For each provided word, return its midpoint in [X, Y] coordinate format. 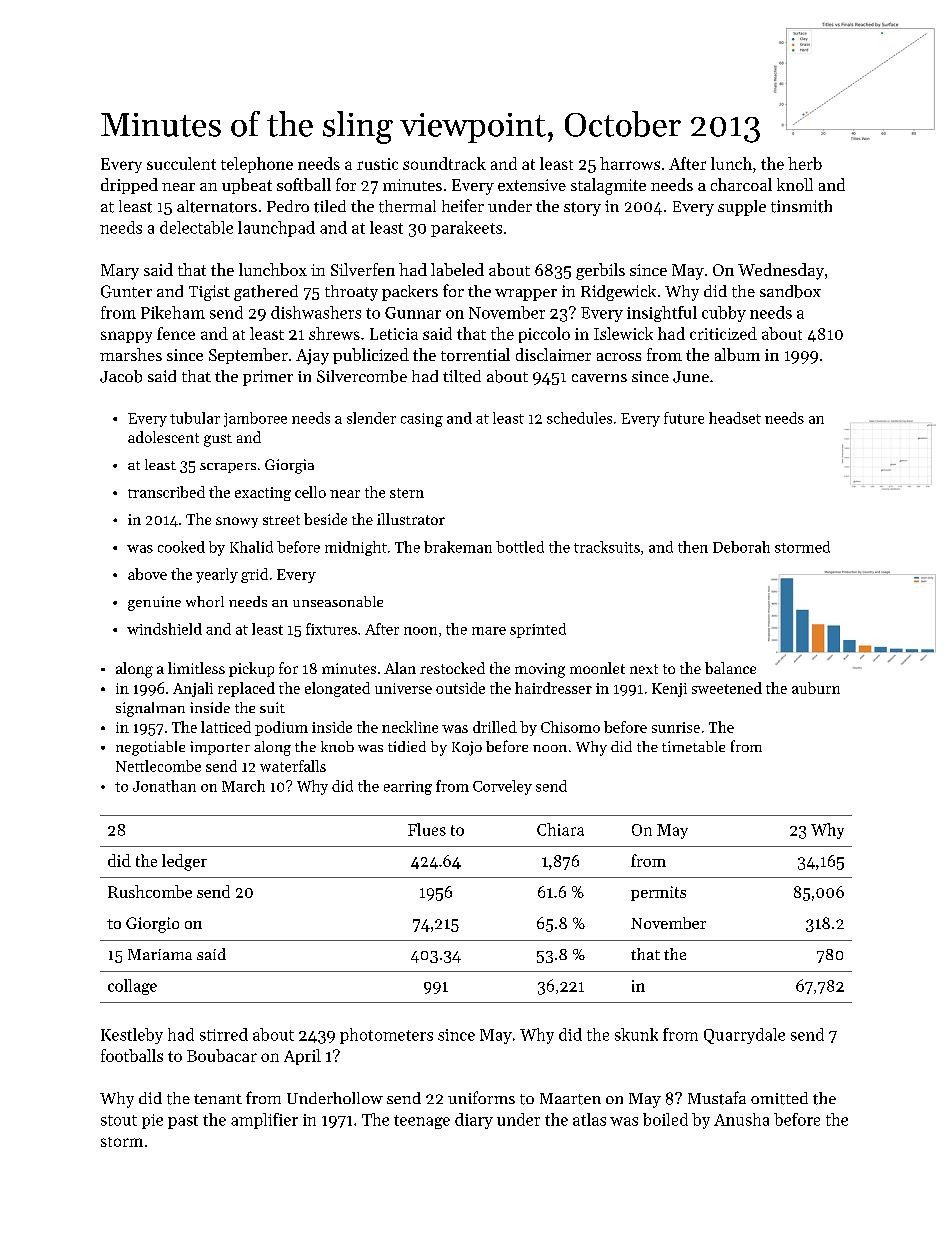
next [644, 669]
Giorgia [289, 466]
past [183, 1122]
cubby [724, 314]
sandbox [790, 291]
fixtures [331, 629]
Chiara [560, 829]
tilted [462, 376]
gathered [266, 293]
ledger [184, 862]
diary [474, 1121]
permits [658, 893]
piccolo [544, 335]
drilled [495, 727]
